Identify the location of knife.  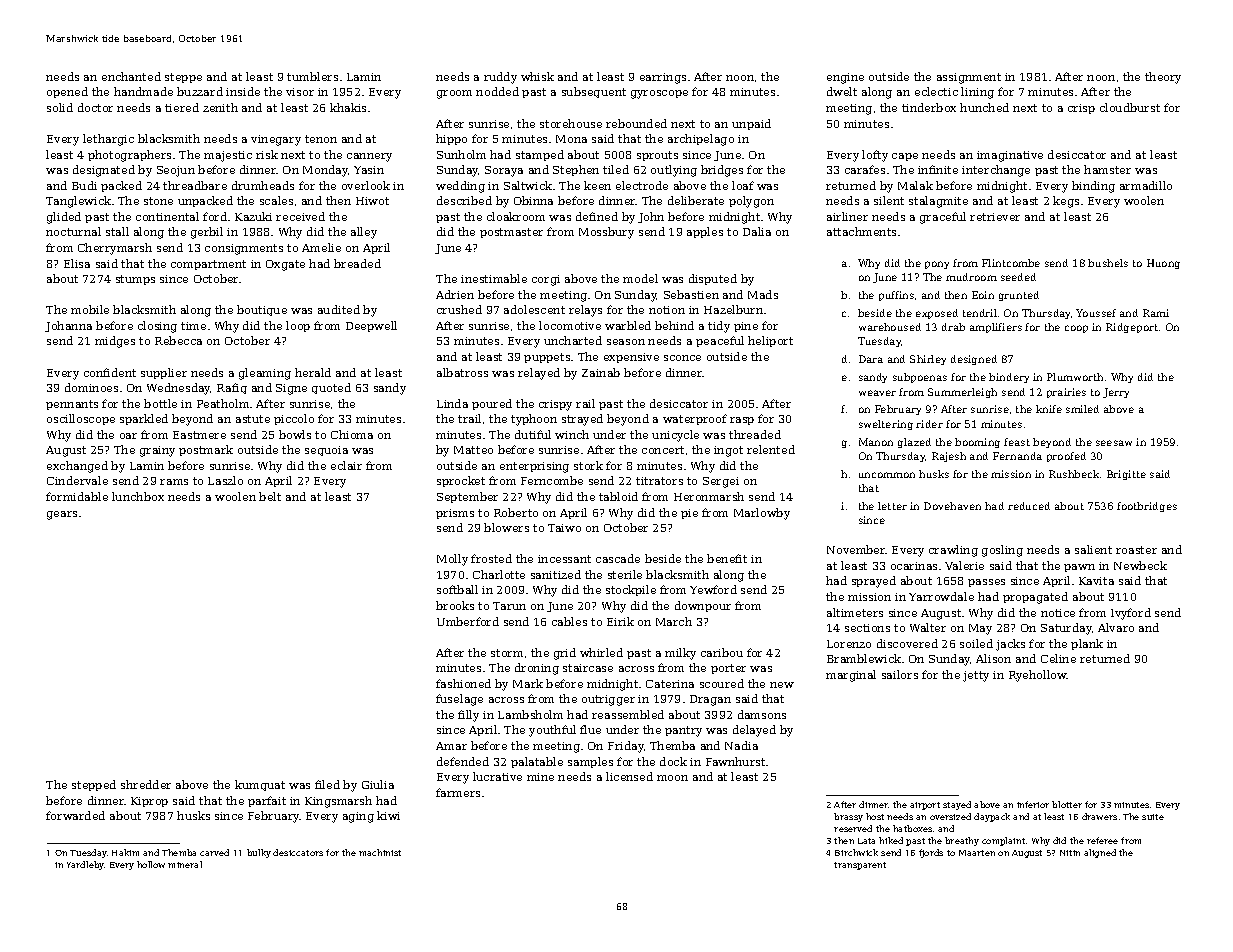
(1049, 409).
